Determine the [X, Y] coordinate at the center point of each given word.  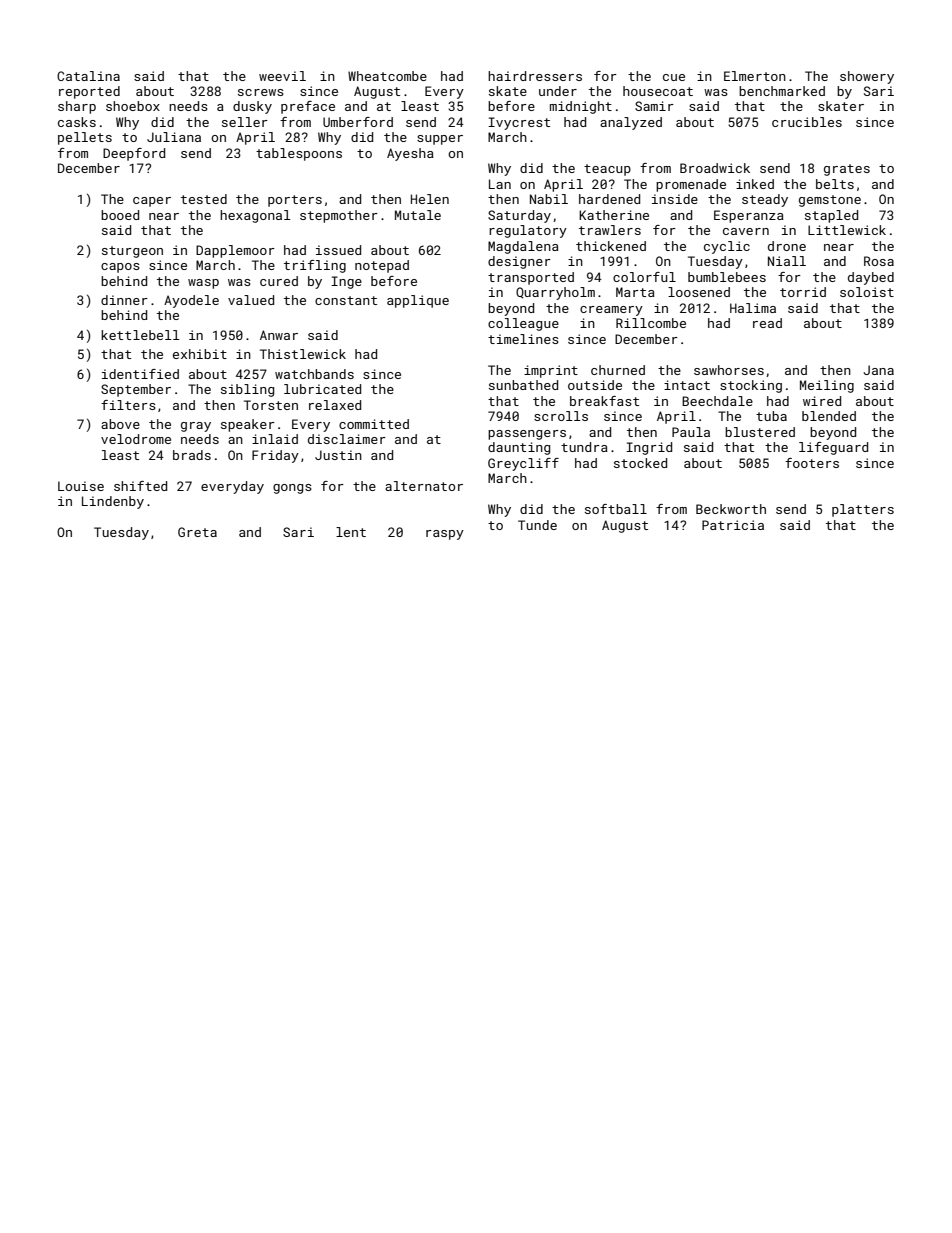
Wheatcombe [387, 76]
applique [418, 301]
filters [128, 405]
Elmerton [755, 76]
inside [675, 199]
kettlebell [140, 335]
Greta [197, 532]
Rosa [879, 261]
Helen [430, 199]
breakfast [604, 401]
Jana [878, 370]
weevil [282, 76]
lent [351, 532]
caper [152, 202]
